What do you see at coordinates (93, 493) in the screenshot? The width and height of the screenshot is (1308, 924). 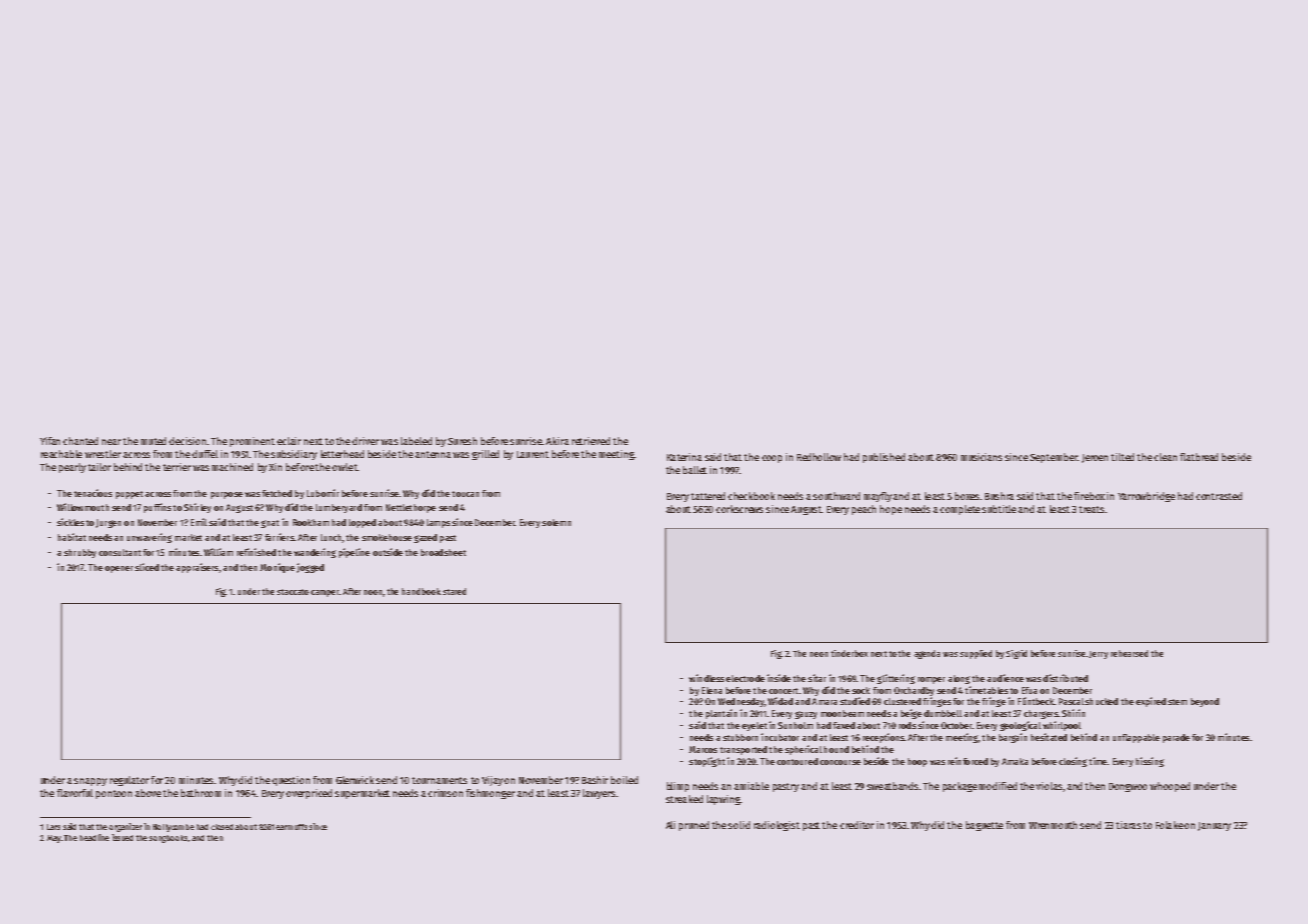 I see `tenacious` at bounding box center [93, 493].
